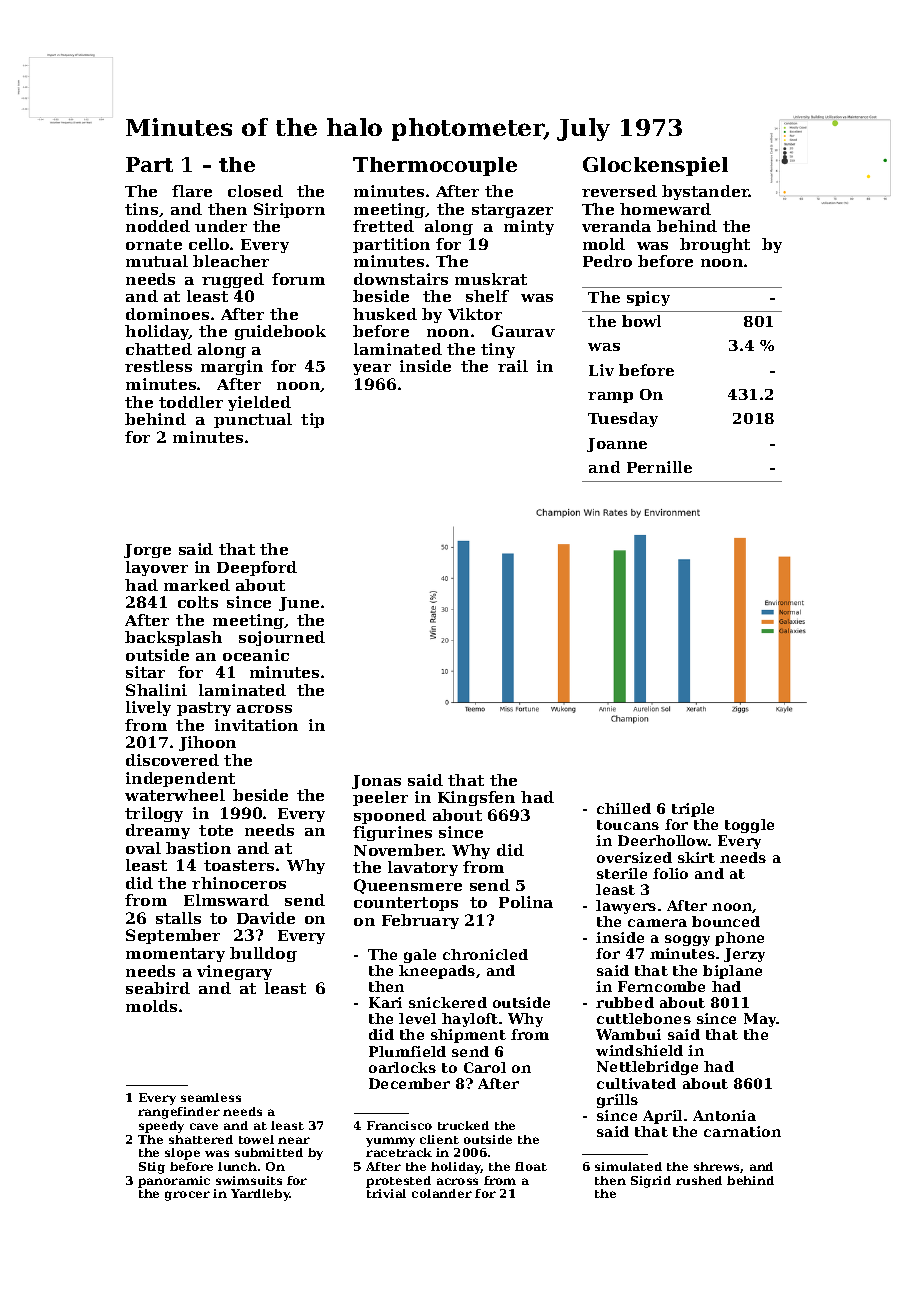 This document has height=1316, width=908. Describe the element at coordinates (513, 366) in the document. I see `rail` at that location.
